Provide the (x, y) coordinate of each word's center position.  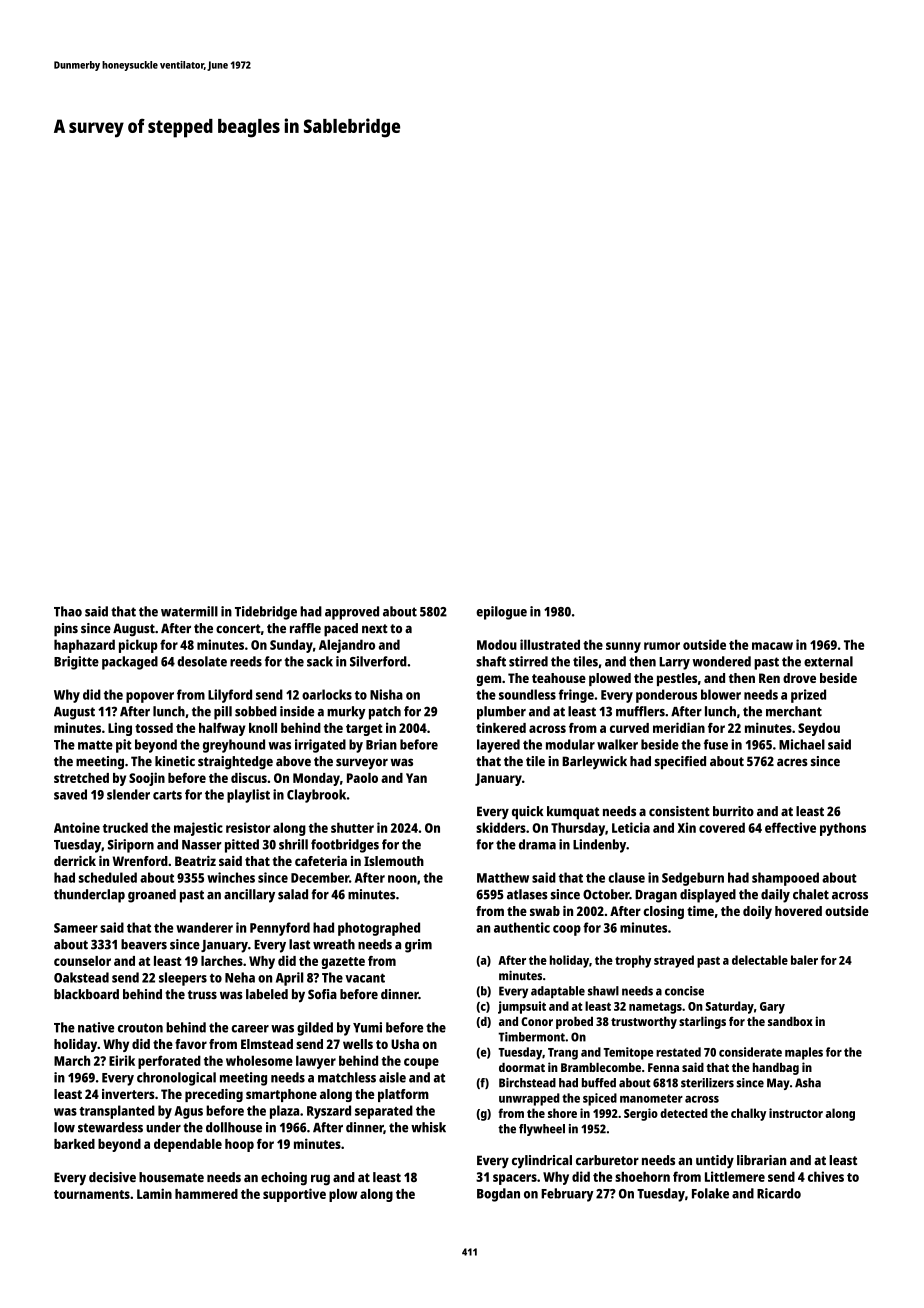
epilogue (501, 613)
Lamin (154, 1193)
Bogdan (498, 1195)
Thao (68, 611)
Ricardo (779, 1193)
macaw (772, 646)
